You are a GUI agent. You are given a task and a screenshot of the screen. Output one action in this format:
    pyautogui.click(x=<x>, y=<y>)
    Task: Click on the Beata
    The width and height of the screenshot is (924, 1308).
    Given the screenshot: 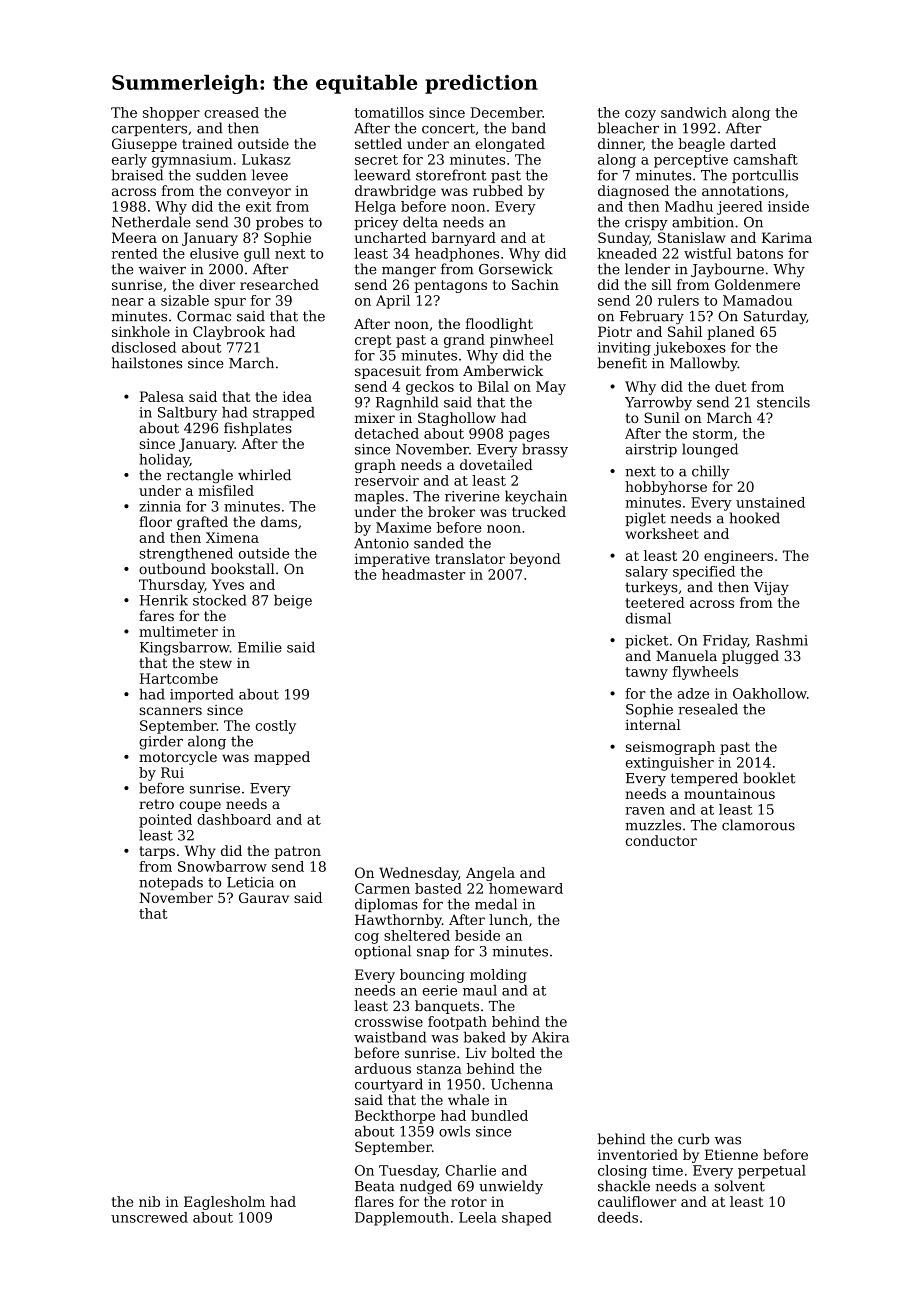 What is the action you would take?
    pyautogui.click(x=375, y=1186)
